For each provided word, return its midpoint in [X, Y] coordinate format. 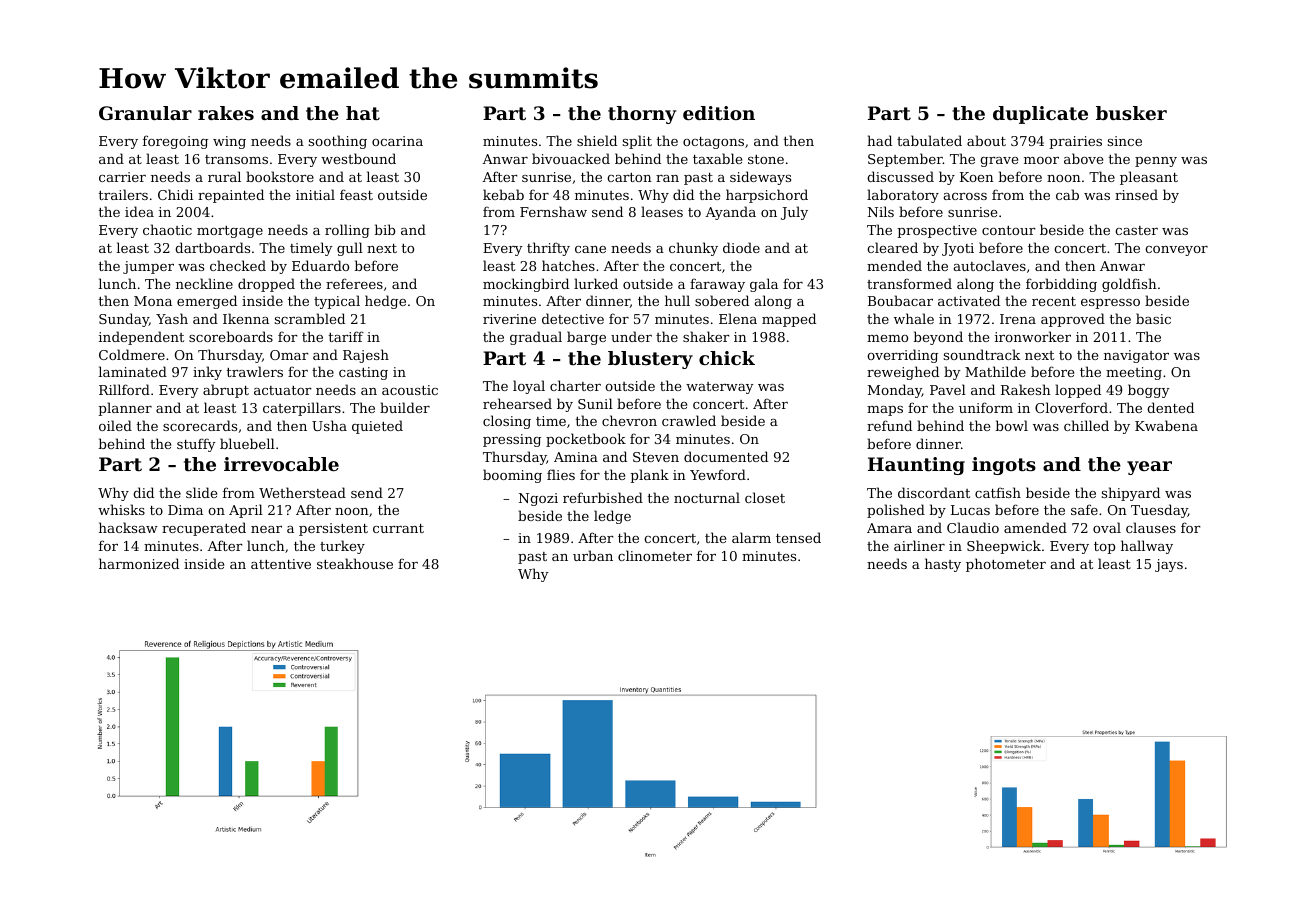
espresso [1110, 304]
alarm [751, 537]
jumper [148, 267]
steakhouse [355, 563]
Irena [1018, 319]
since [1125, 141]
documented [726, 456]
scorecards [200, 425]
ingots [1004, 466]
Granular [145, 113]
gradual [536, 338]
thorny [642, 115]
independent [141, 338]
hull [677, 300]
